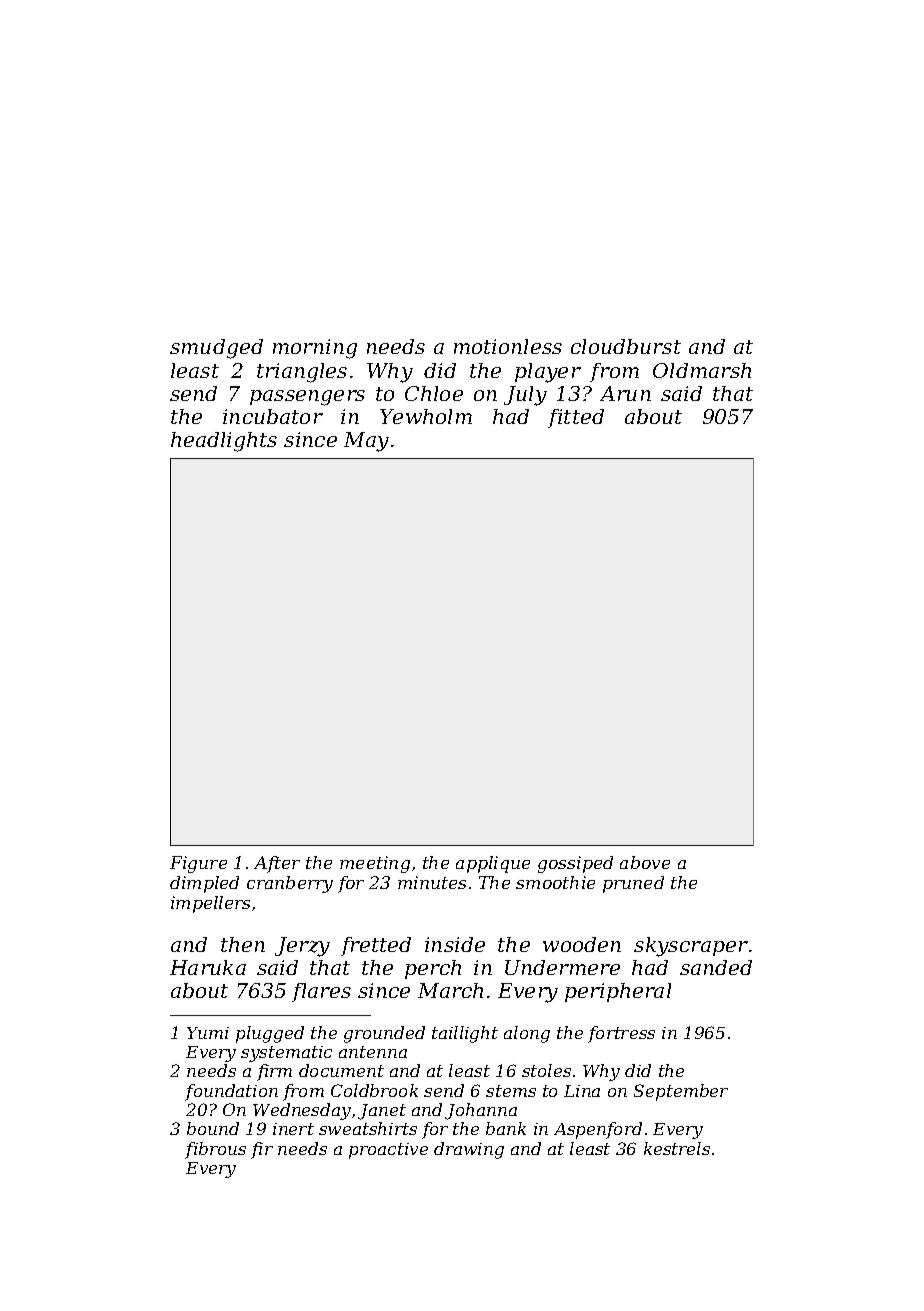 The image size is (924, 1311). I want to click on smudged, so click(216, 349).
